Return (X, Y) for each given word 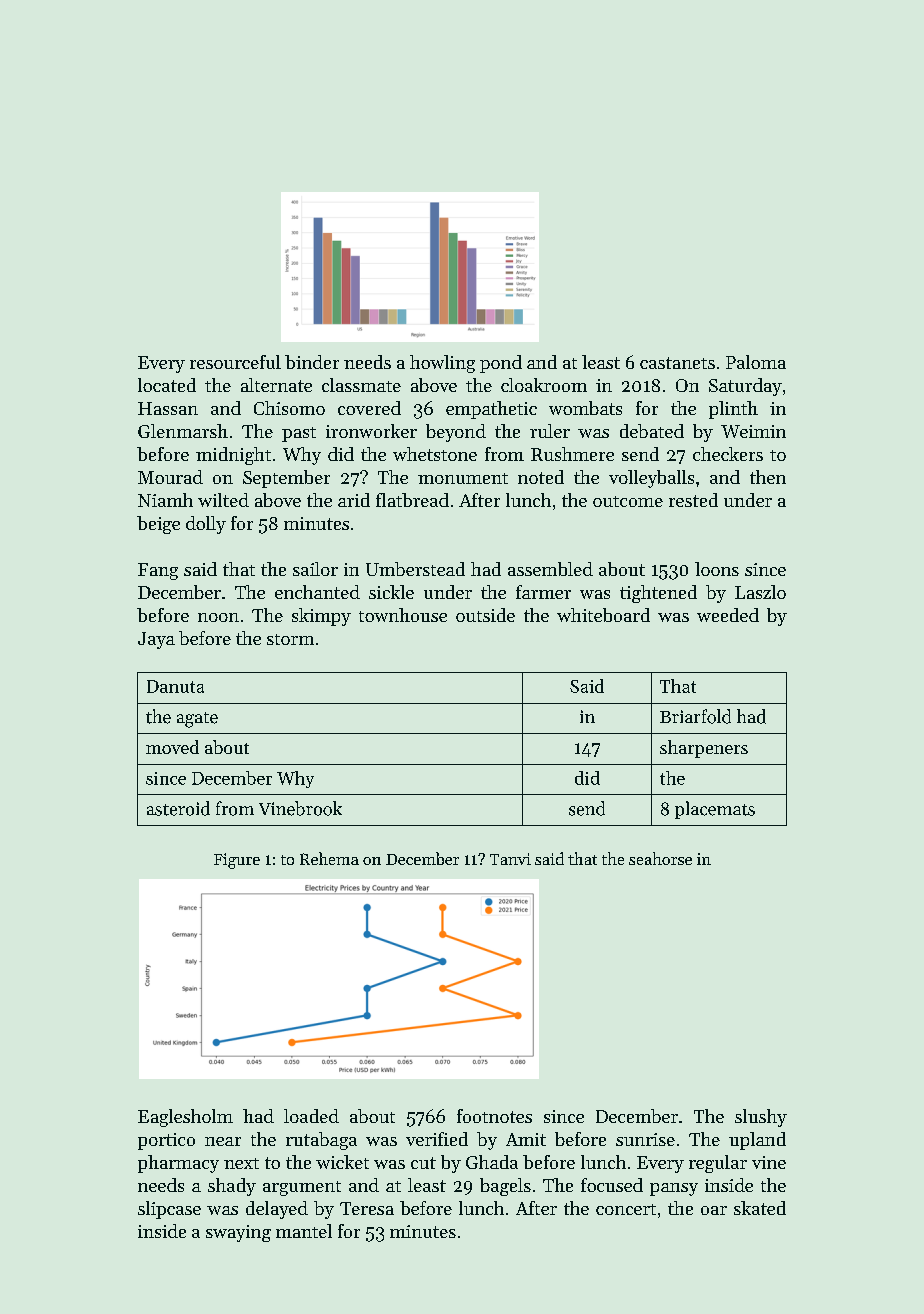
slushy (761, 1118)
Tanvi (510, 859)
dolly (206, 525)
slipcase (169, 1210)
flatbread (412, 500)
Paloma (756, 362)
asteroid (178, 808)
